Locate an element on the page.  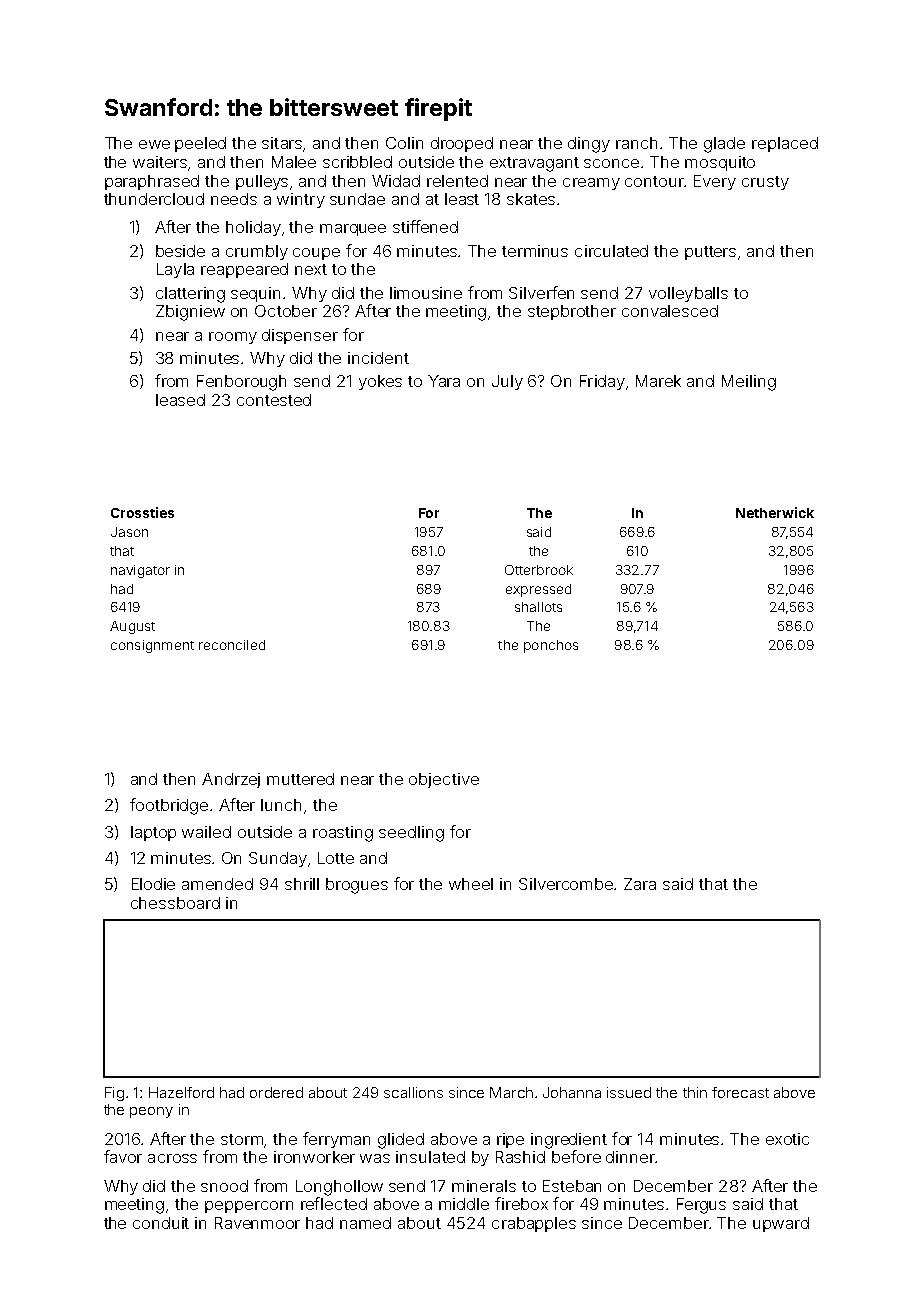
peeled is located at coordinates (200, 144).
